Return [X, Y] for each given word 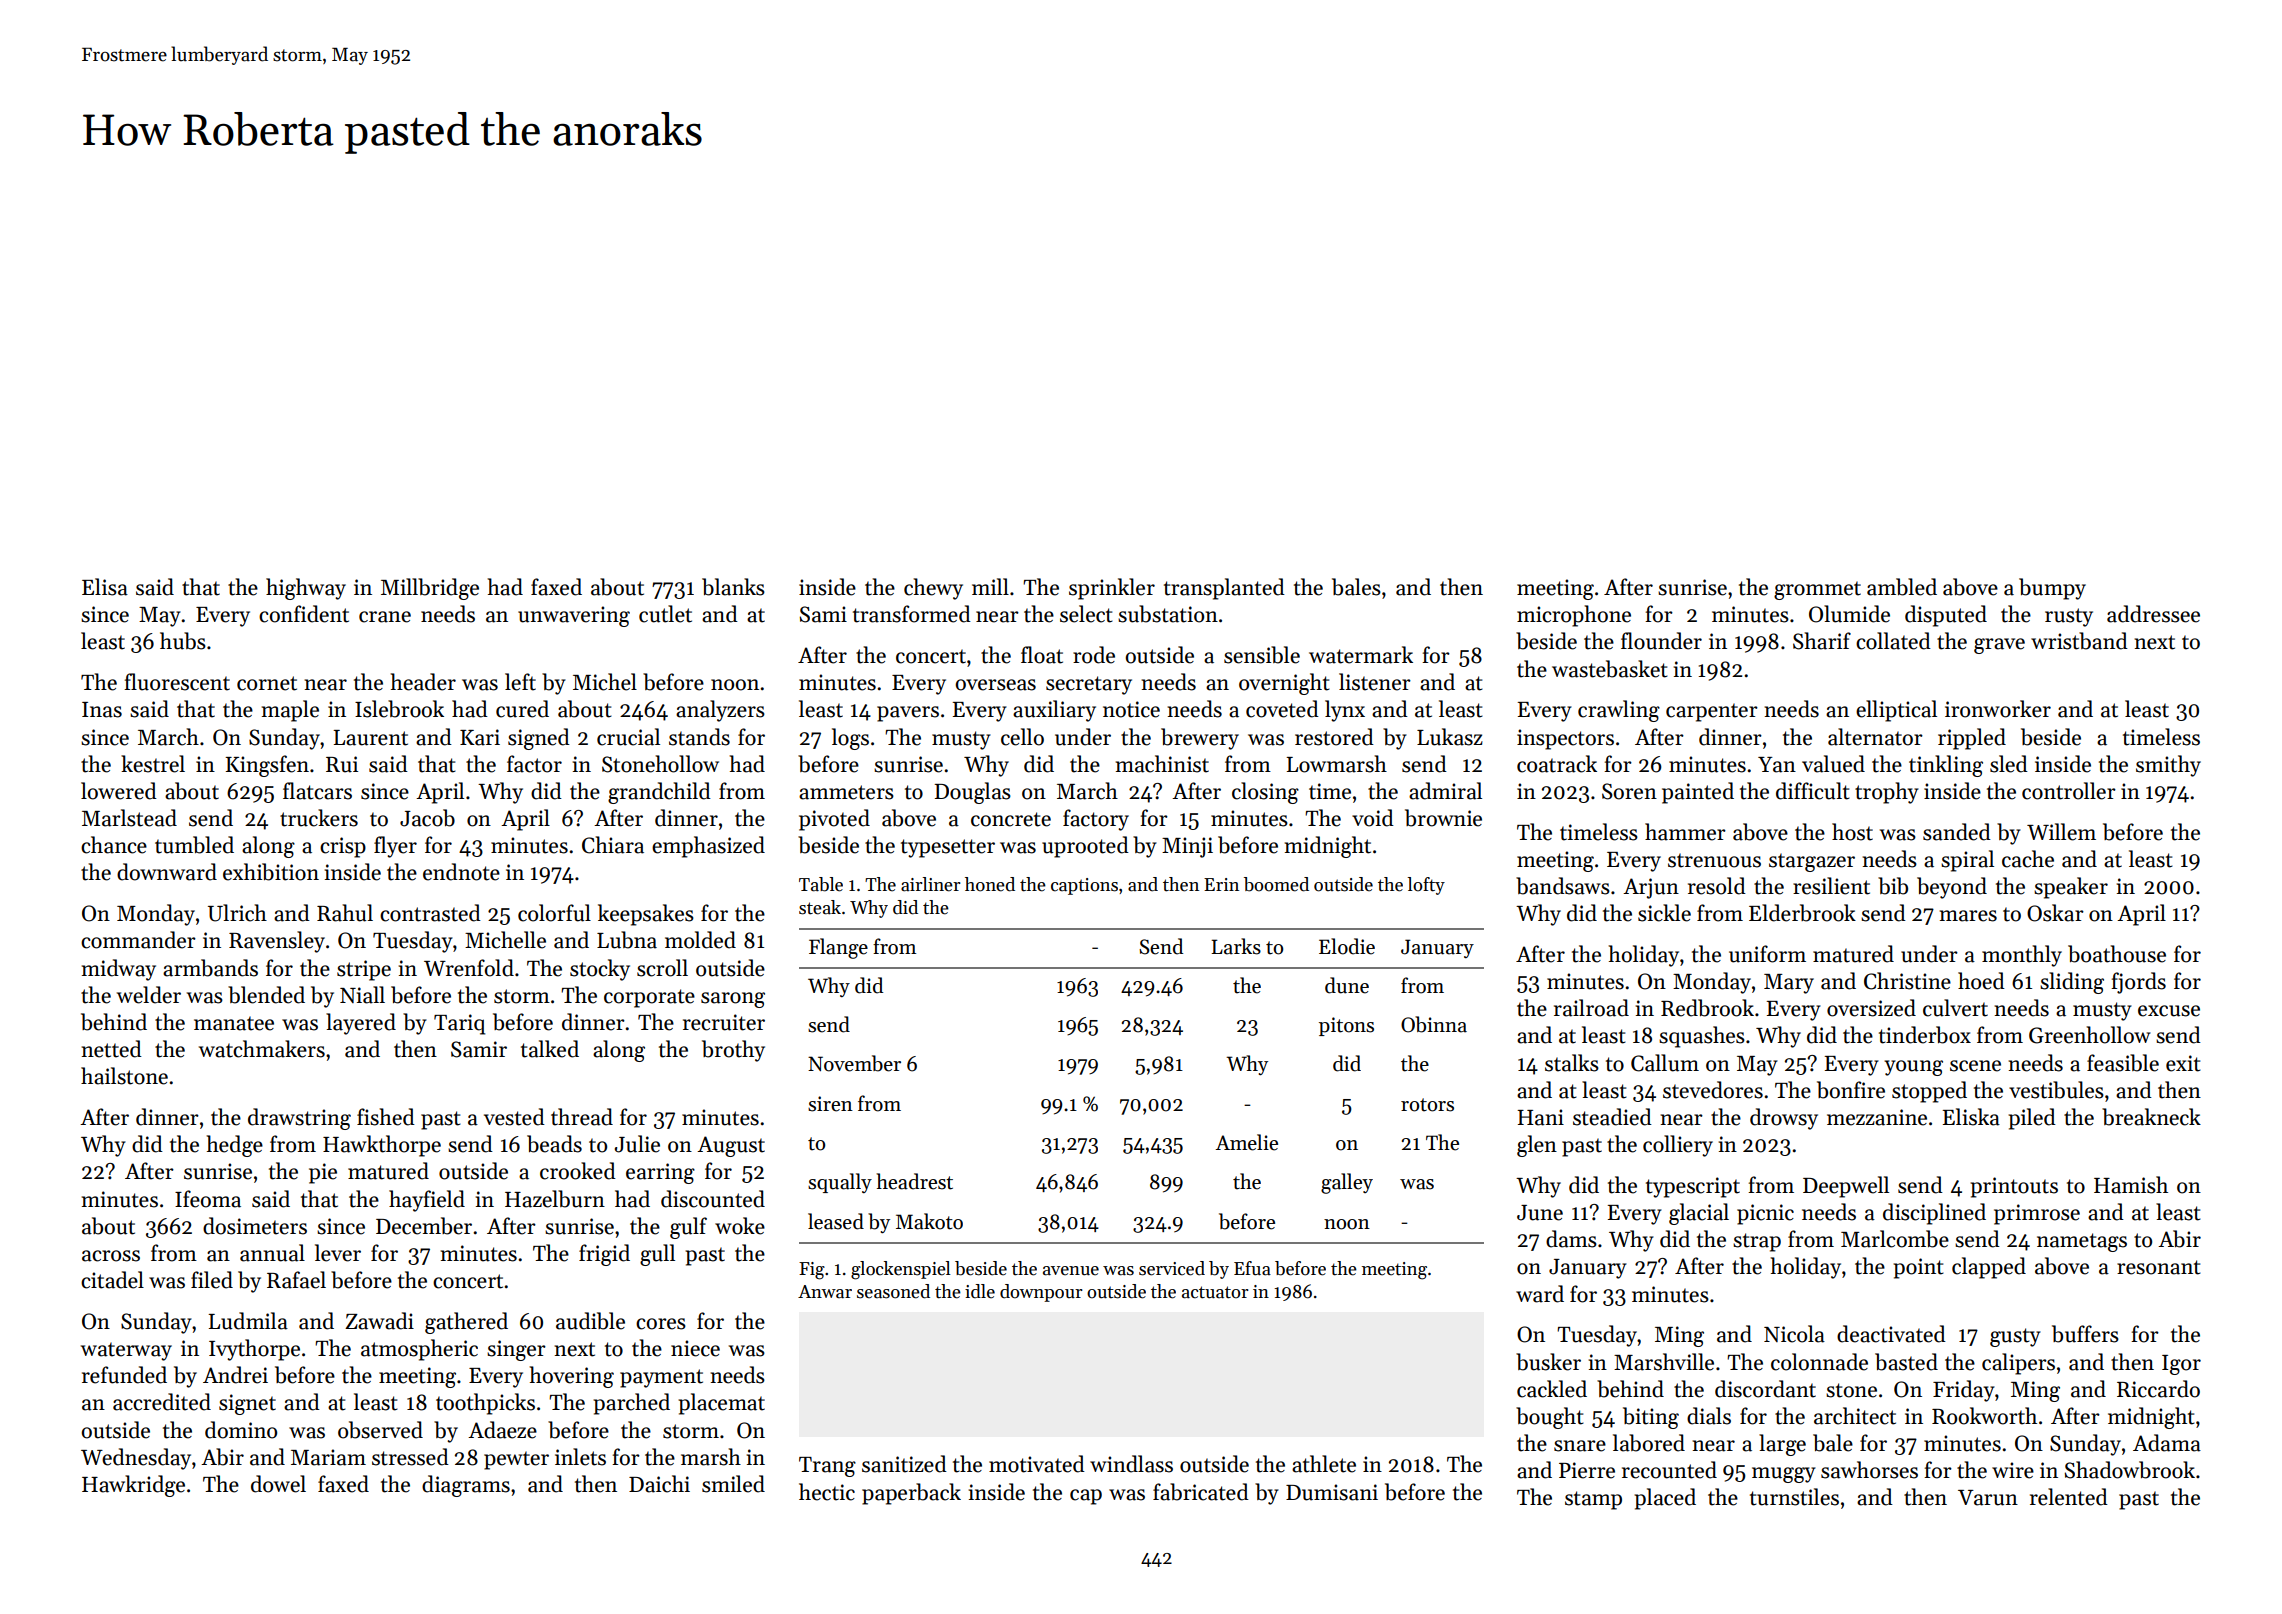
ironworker [1998, 709]
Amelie [1246, 1142]
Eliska [1971, 1117]
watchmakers [262, 1049]
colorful [554, 913]
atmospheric [419, 1350]
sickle [1664, 913]
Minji [1187, 847]
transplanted [1224, 589]
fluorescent [177, 682]
